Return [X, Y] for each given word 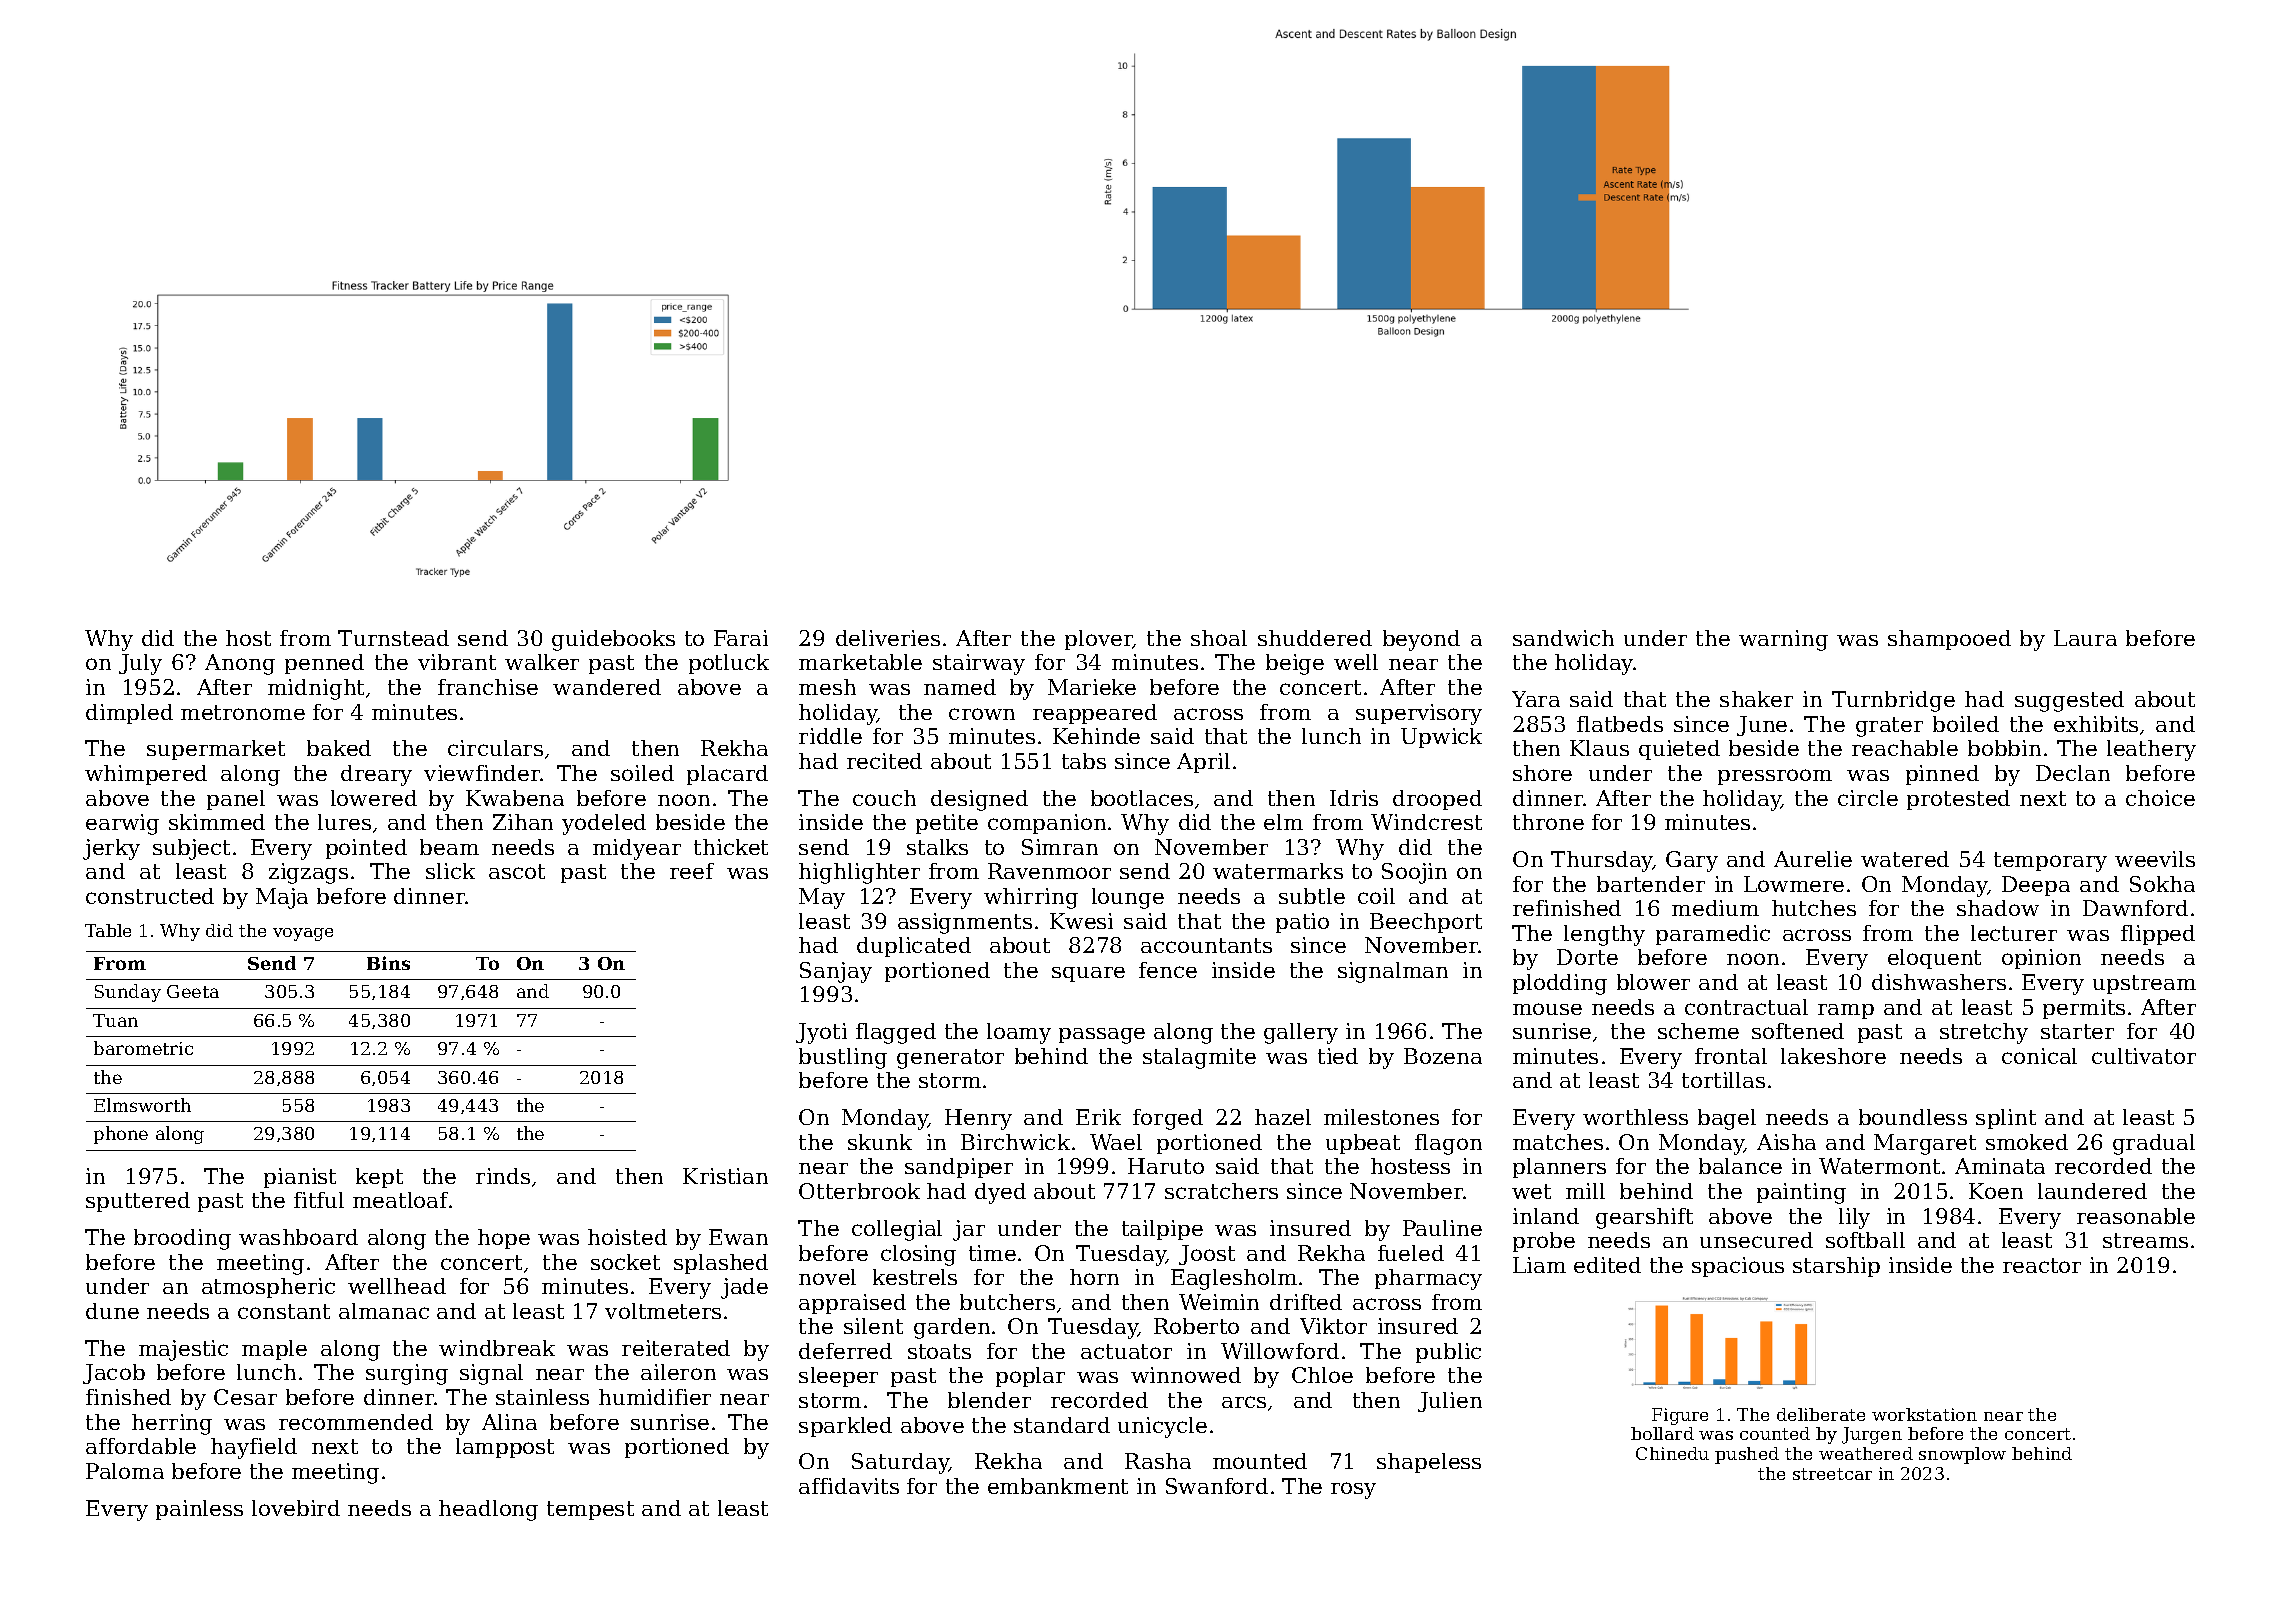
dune [112, 1311]
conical [2039, 1056]
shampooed [1949, 640]
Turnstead [393, 638]
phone [121, 1135]
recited [884, 761]
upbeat [1363, 1144]
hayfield [254, 1448]
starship [1836, 1267]
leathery [2151, 750]
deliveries [888, 638]
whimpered [146, 775]
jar [969, 1230]
